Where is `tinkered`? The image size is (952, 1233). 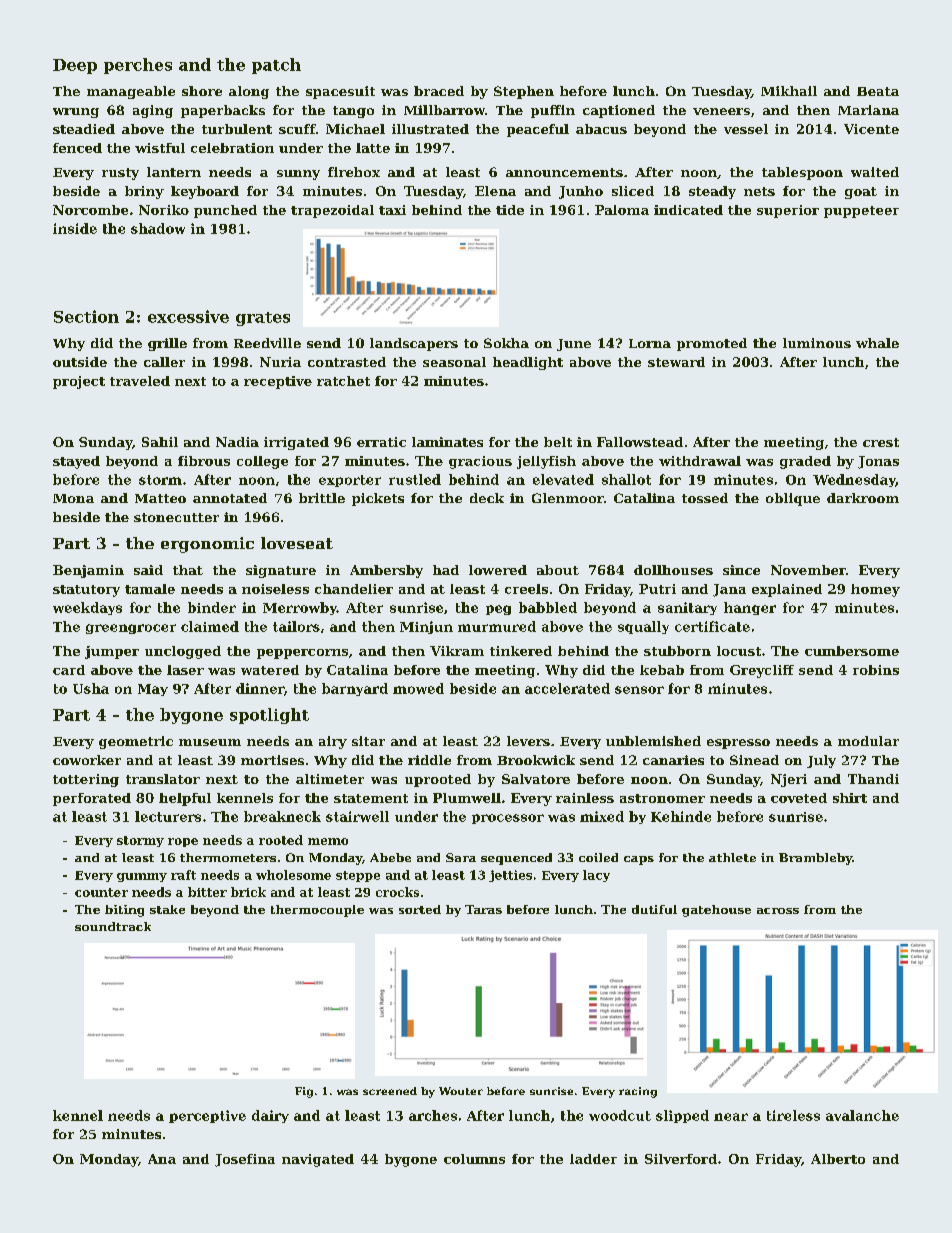 tinkered is located at coordinates (521, 651).
